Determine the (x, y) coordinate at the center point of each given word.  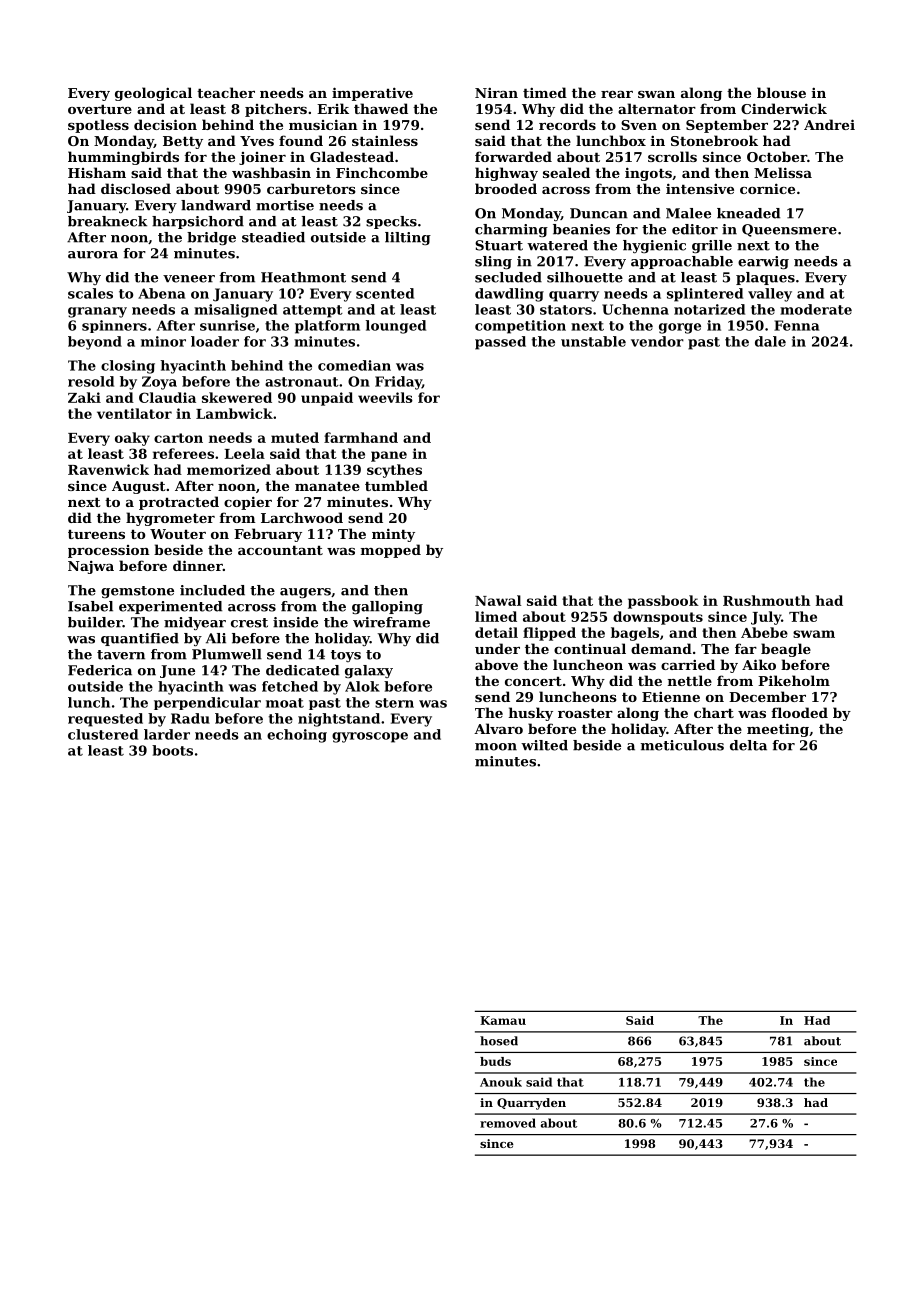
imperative (372, 94)
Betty (183, 142)
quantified (140, 639)
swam (814, 634)
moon (496, 747)
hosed (499, 1041)
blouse (781, 92)
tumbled (396, 485)
